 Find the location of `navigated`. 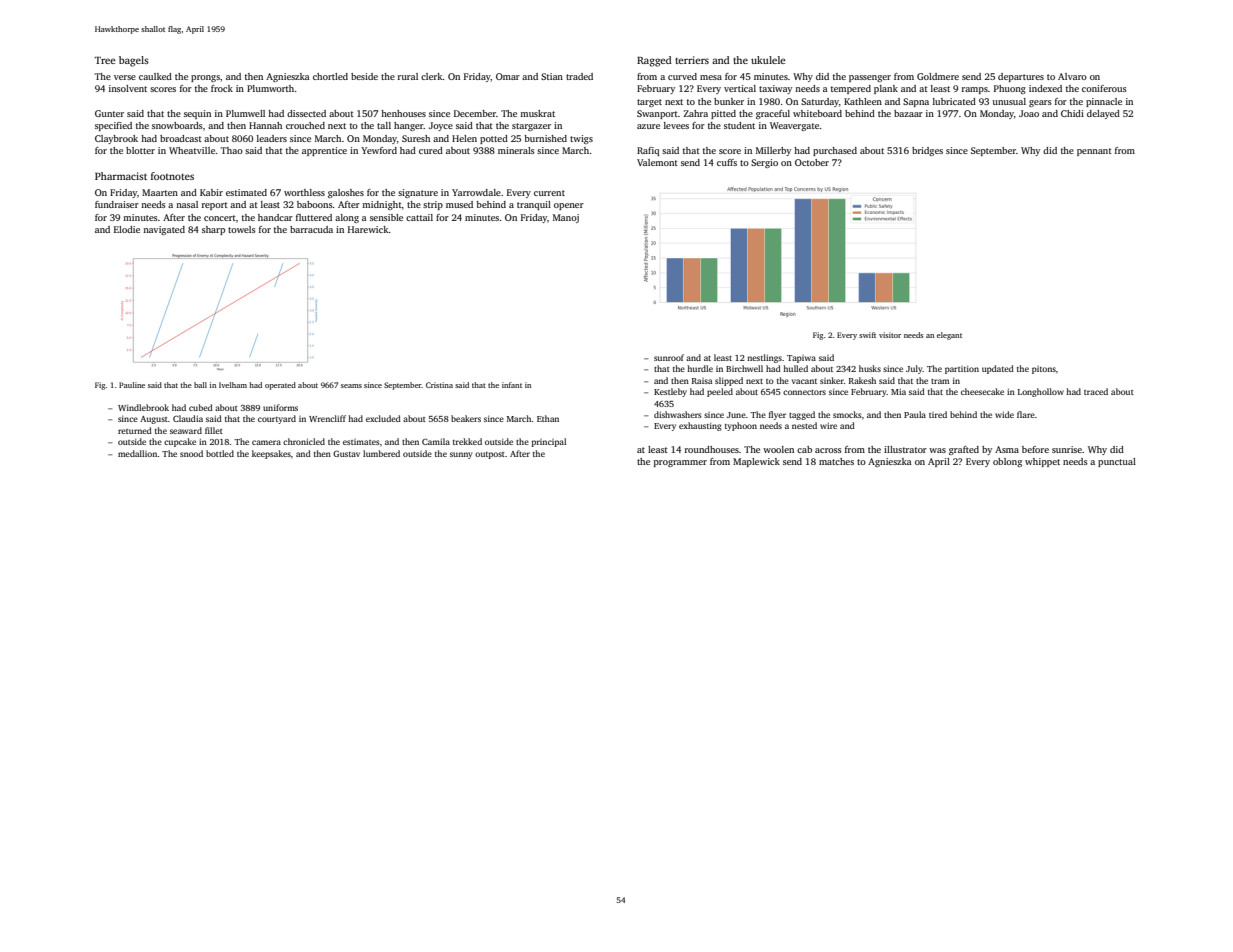

navigated is located at coordinates (164, 230).
